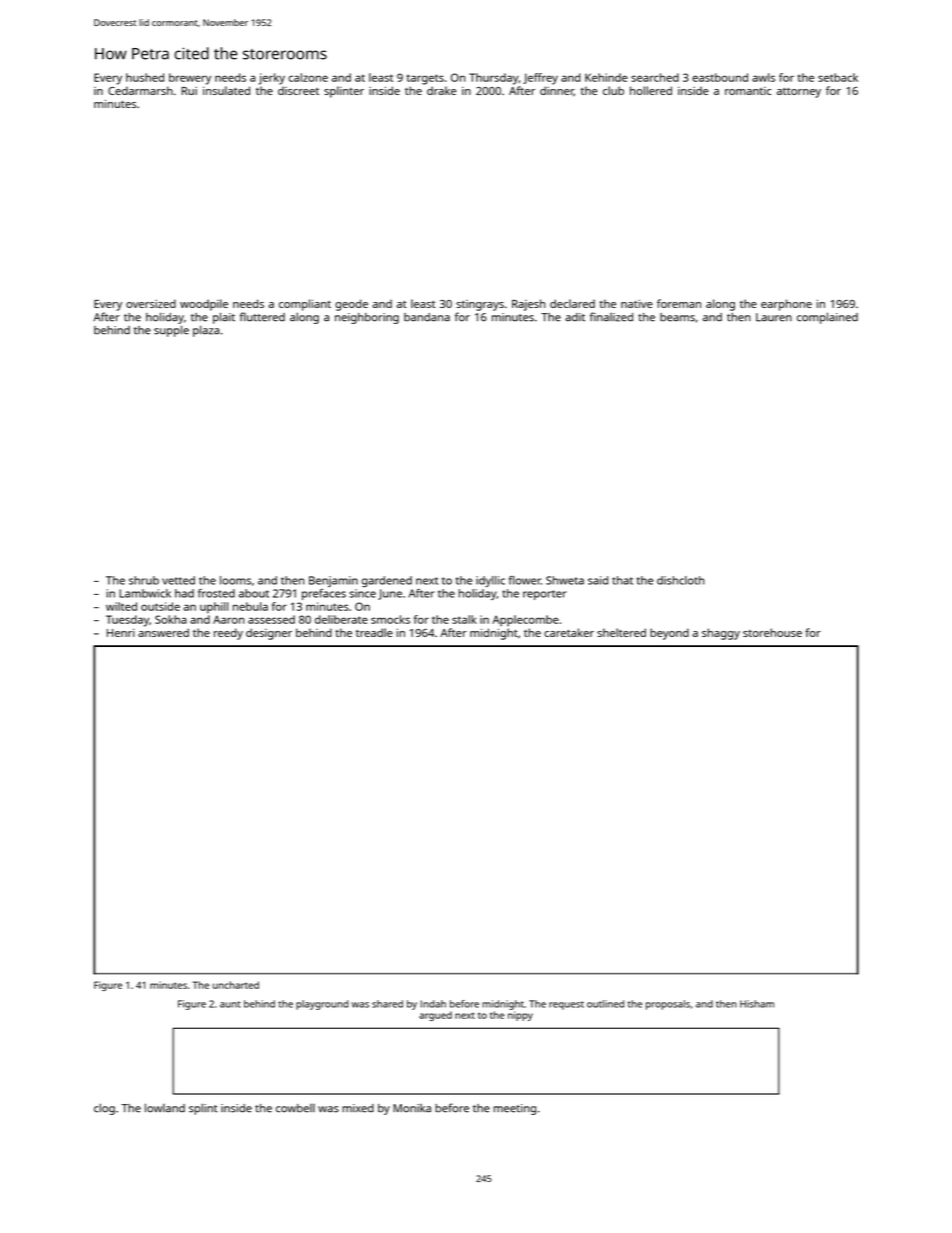 This screenshot has height=1233, width=952. What do you see at coordinates (367, 318) in the screenshot?
I see `neighboring` at bounding box center [367, 318].
